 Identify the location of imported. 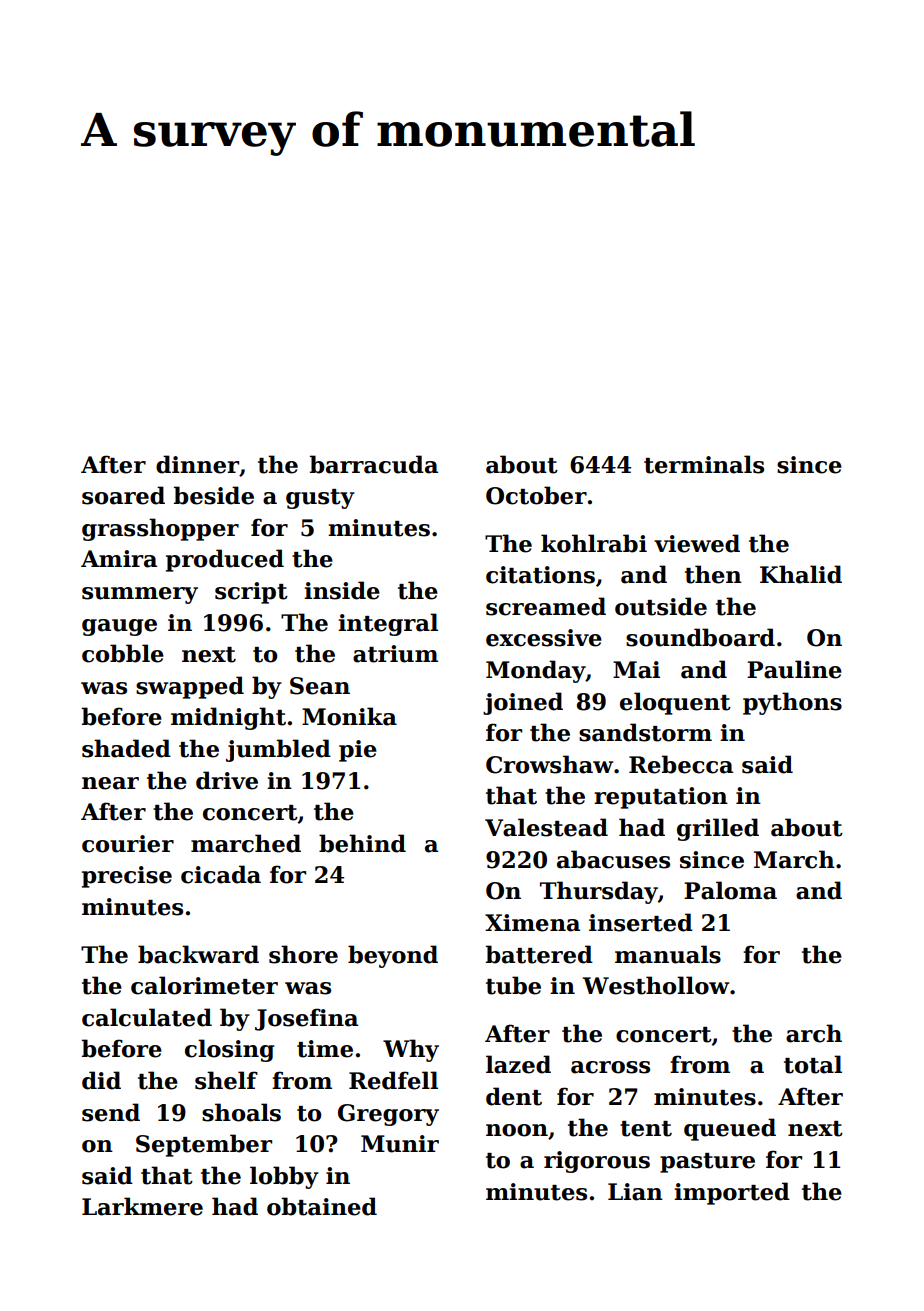
(732, 1193).
